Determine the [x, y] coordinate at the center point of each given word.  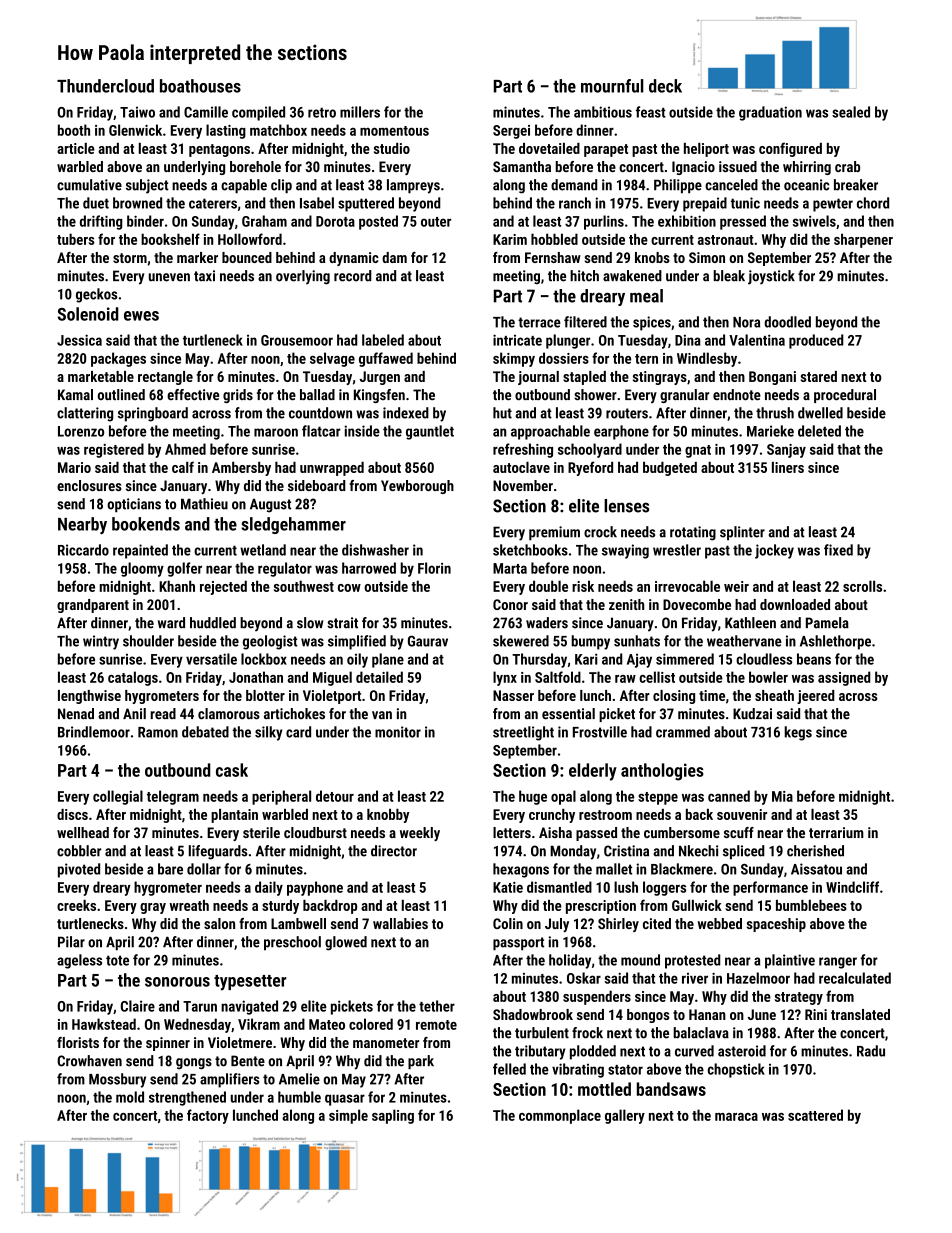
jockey [774, 551]
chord [873, 203]
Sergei [511, 132]
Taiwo [137, 112]
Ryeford [590, 468]
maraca [736, 1117]
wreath [189, 905]
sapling [393, 1116]
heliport [706, 150]
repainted [140, 551]
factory [208, 1116]
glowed [346, 943]
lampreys [413, 186]
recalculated [855, 978]
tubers [76, 239]
